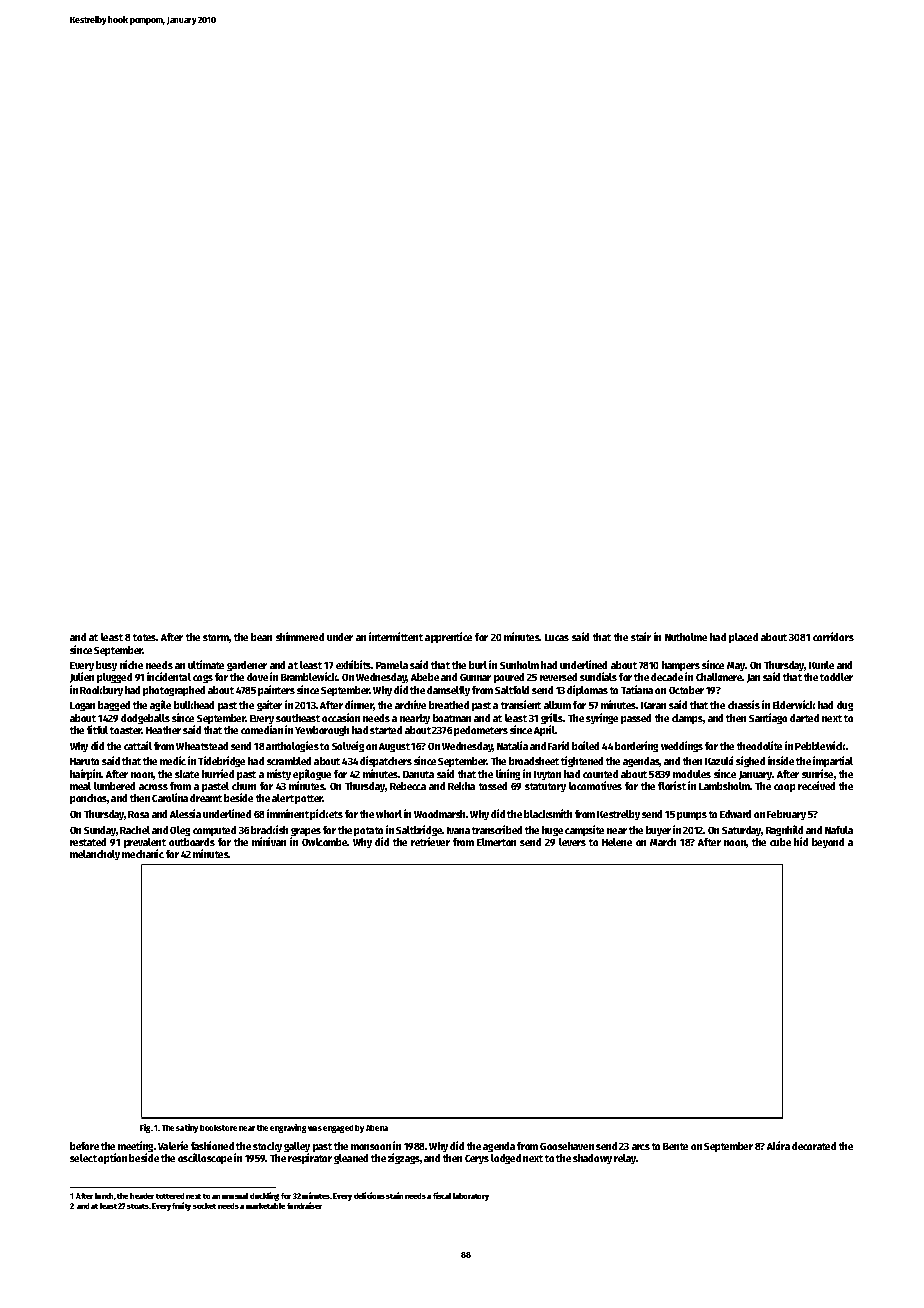  I want to click on intermittent, so click(396, 636).
